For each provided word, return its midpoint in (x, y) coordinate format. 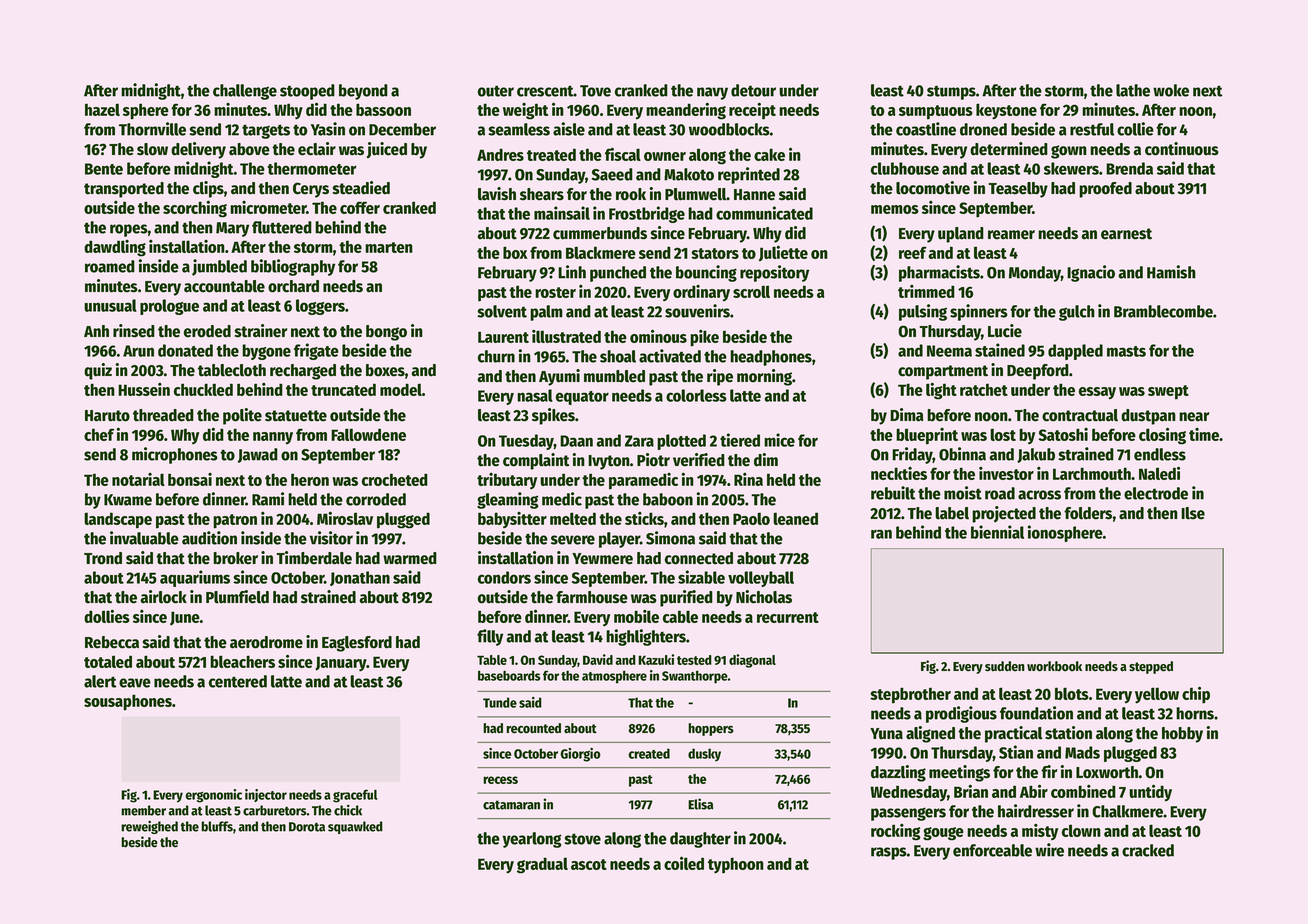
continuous (1182, 149)
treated (551, 154)
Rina (748, 479)
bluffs (217, 826)
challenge (245, 92)
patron (235, 521)
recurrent (788, 617)
